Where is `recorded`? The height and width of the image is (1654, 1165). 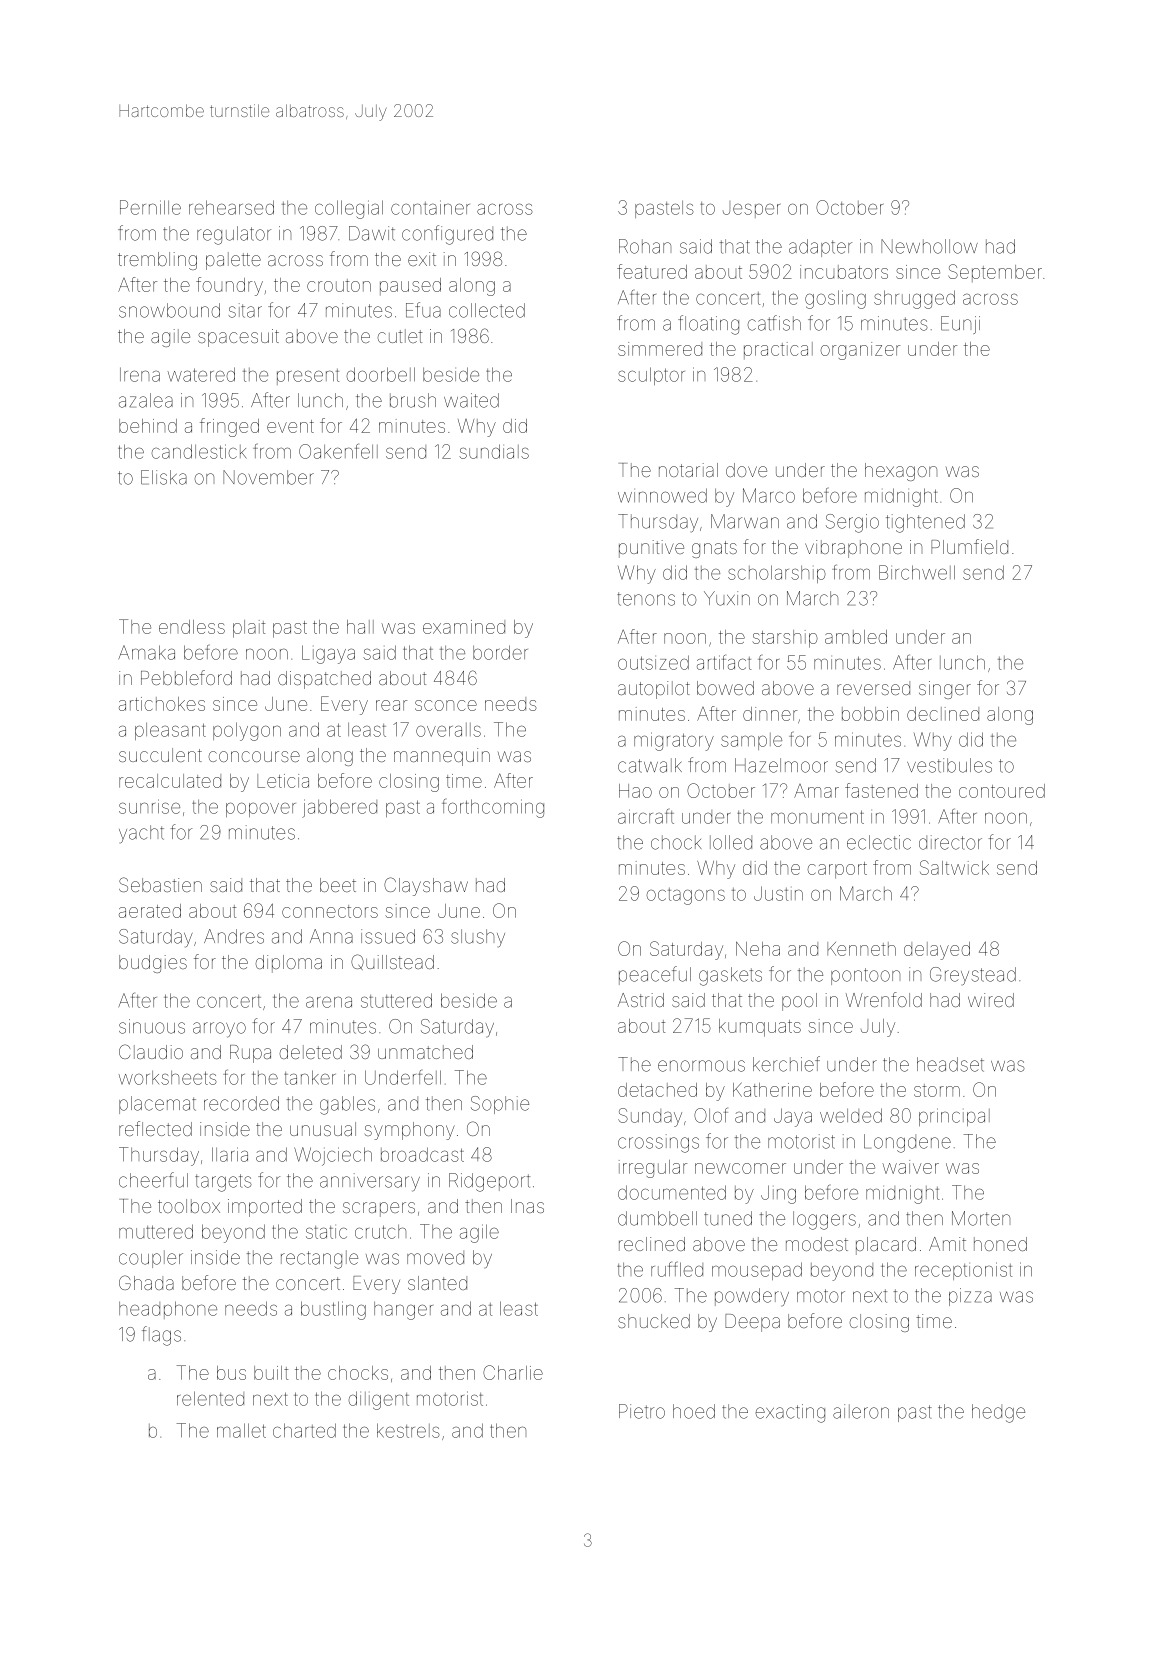 recorded is located at coordinates (241, 1103).
